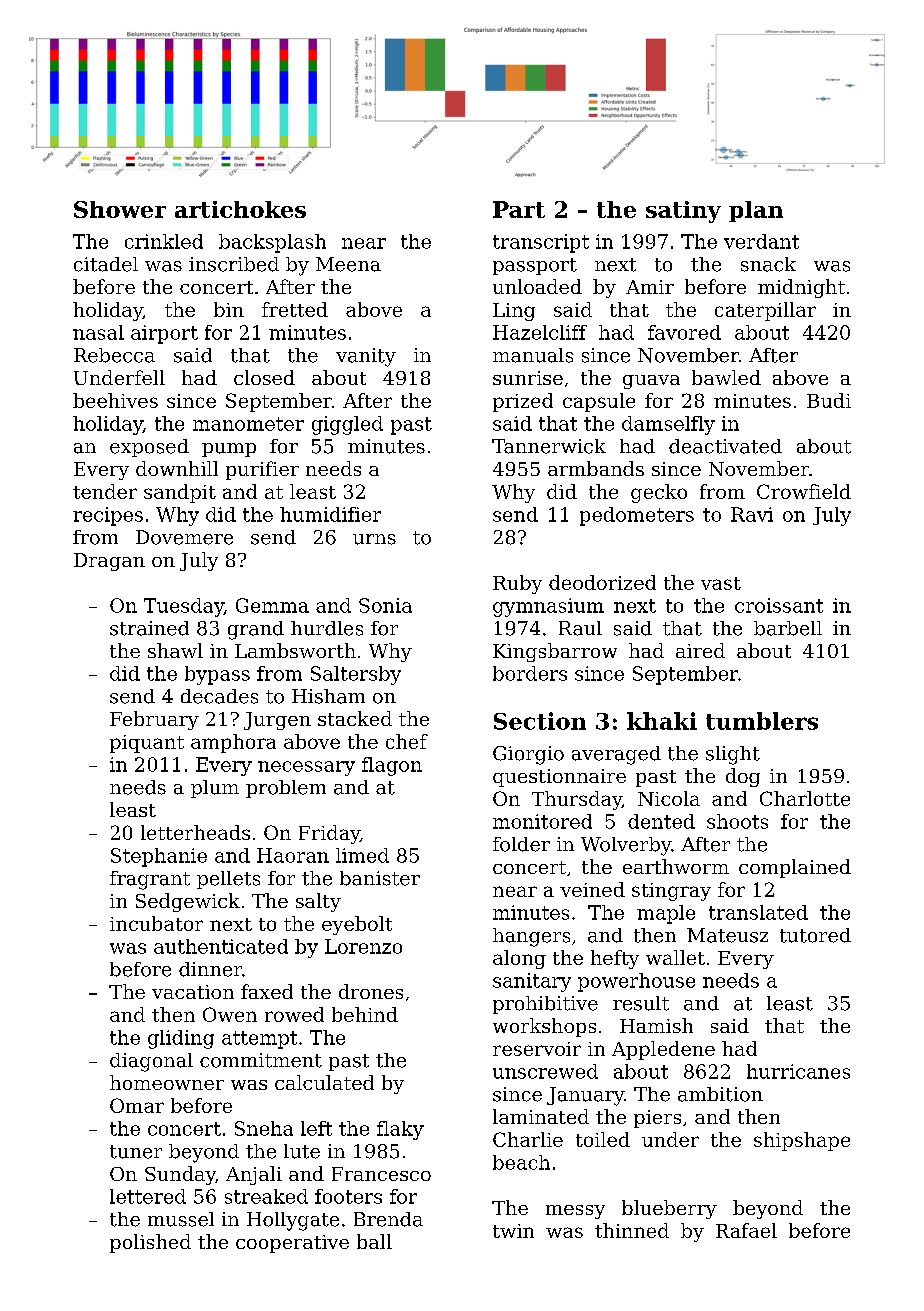 This screenshot has height=1311, width=924. Describe the element at coordinates (519, 209) in the screenshot. I see `Part` at that location.
